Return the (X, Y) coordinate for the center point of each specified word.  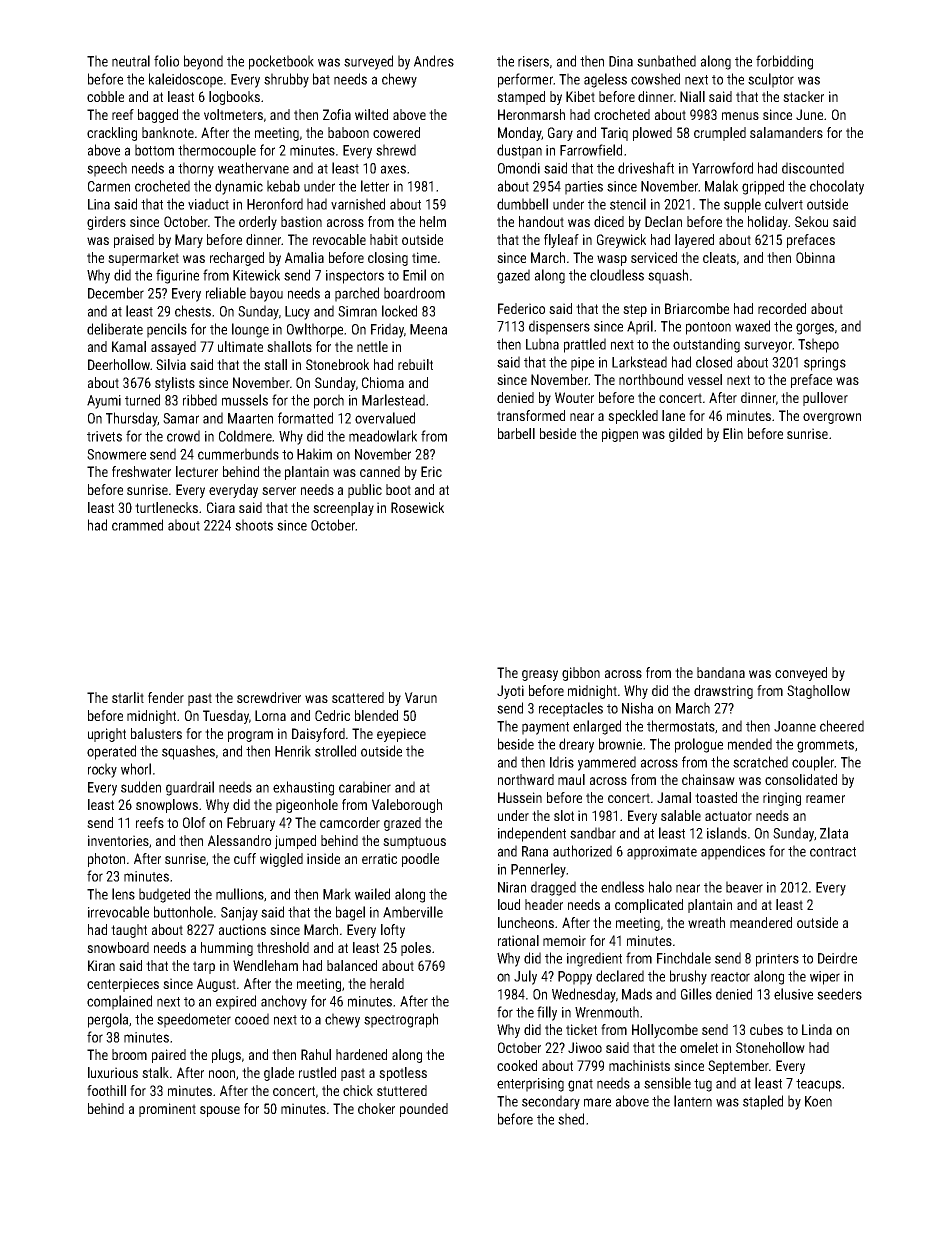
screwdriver (269, 697)
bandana (721, 672)
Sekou (811, 221)
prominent (167, 1110)
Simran (357, 311)
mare (597, 1102)
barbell (516, 433)
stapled (763, 1102)
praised (134, 241)
